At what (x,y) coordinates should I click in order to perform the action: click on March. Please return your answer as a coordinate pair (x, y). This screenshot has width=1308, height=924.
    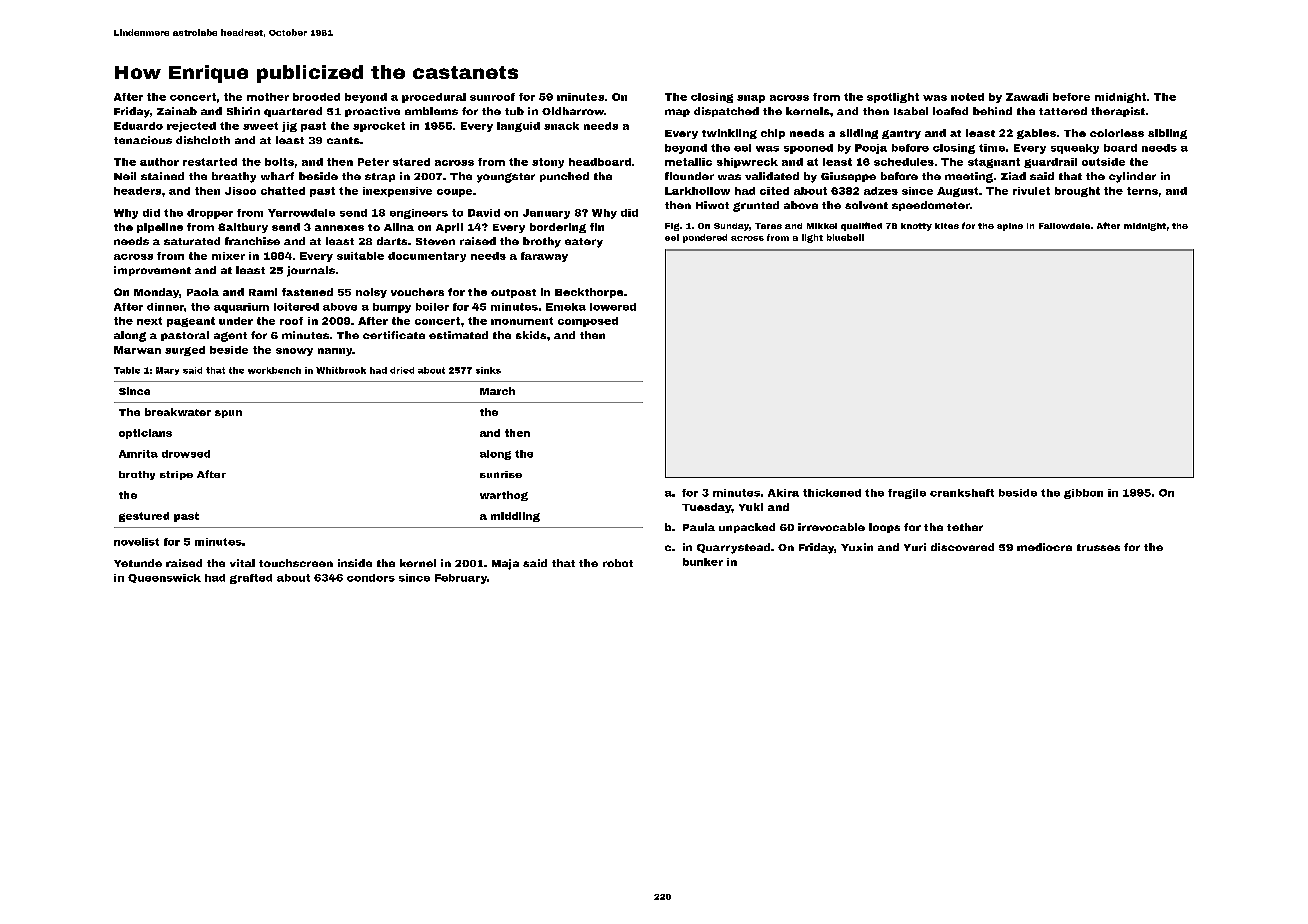
    Looking at the image, I should click on (497, 391).
